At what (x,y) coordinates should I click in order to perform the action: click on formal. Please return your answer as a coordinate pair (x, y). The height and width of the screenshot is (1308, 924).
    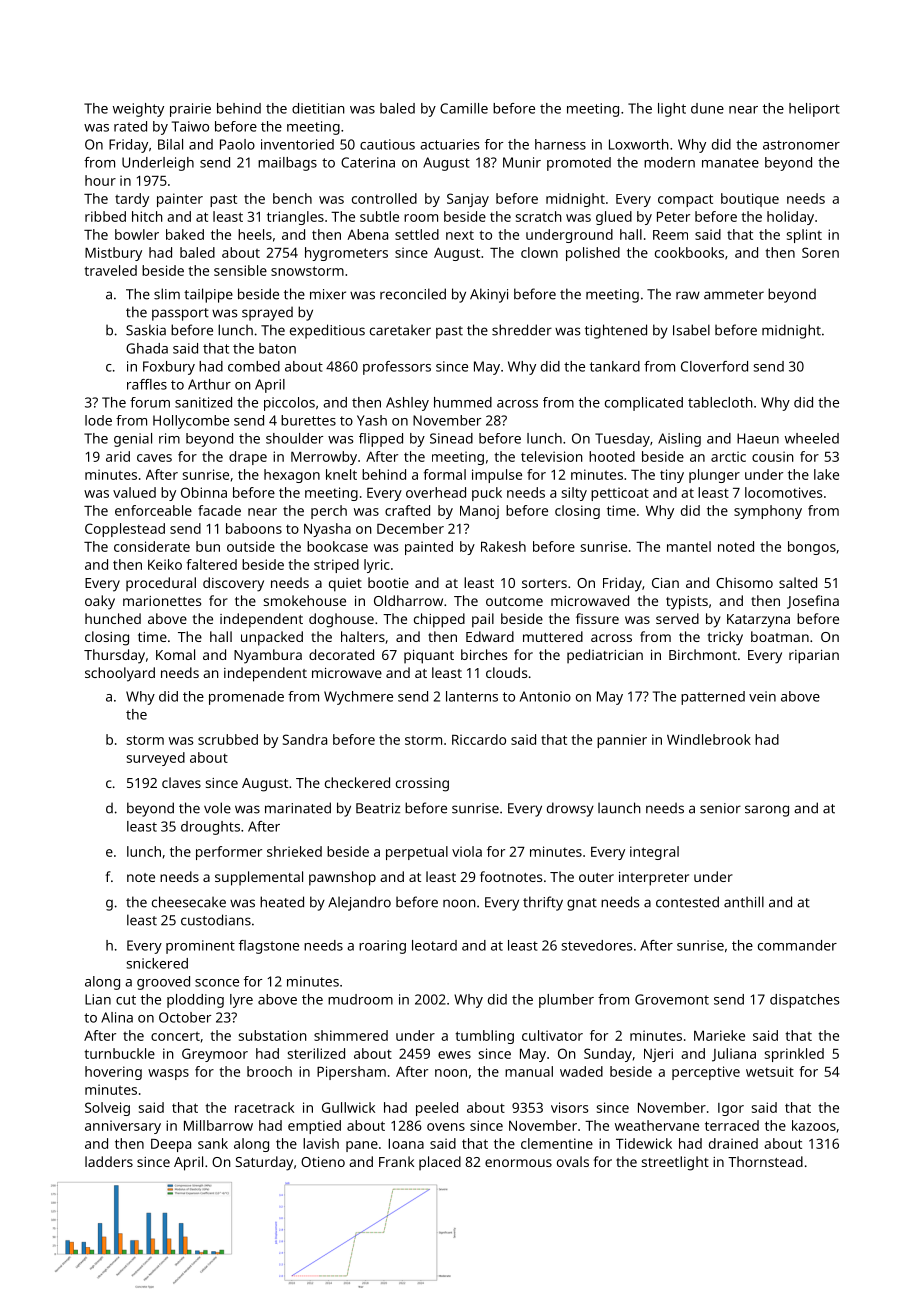
    Looking at the image, I should click on (444, 474).
